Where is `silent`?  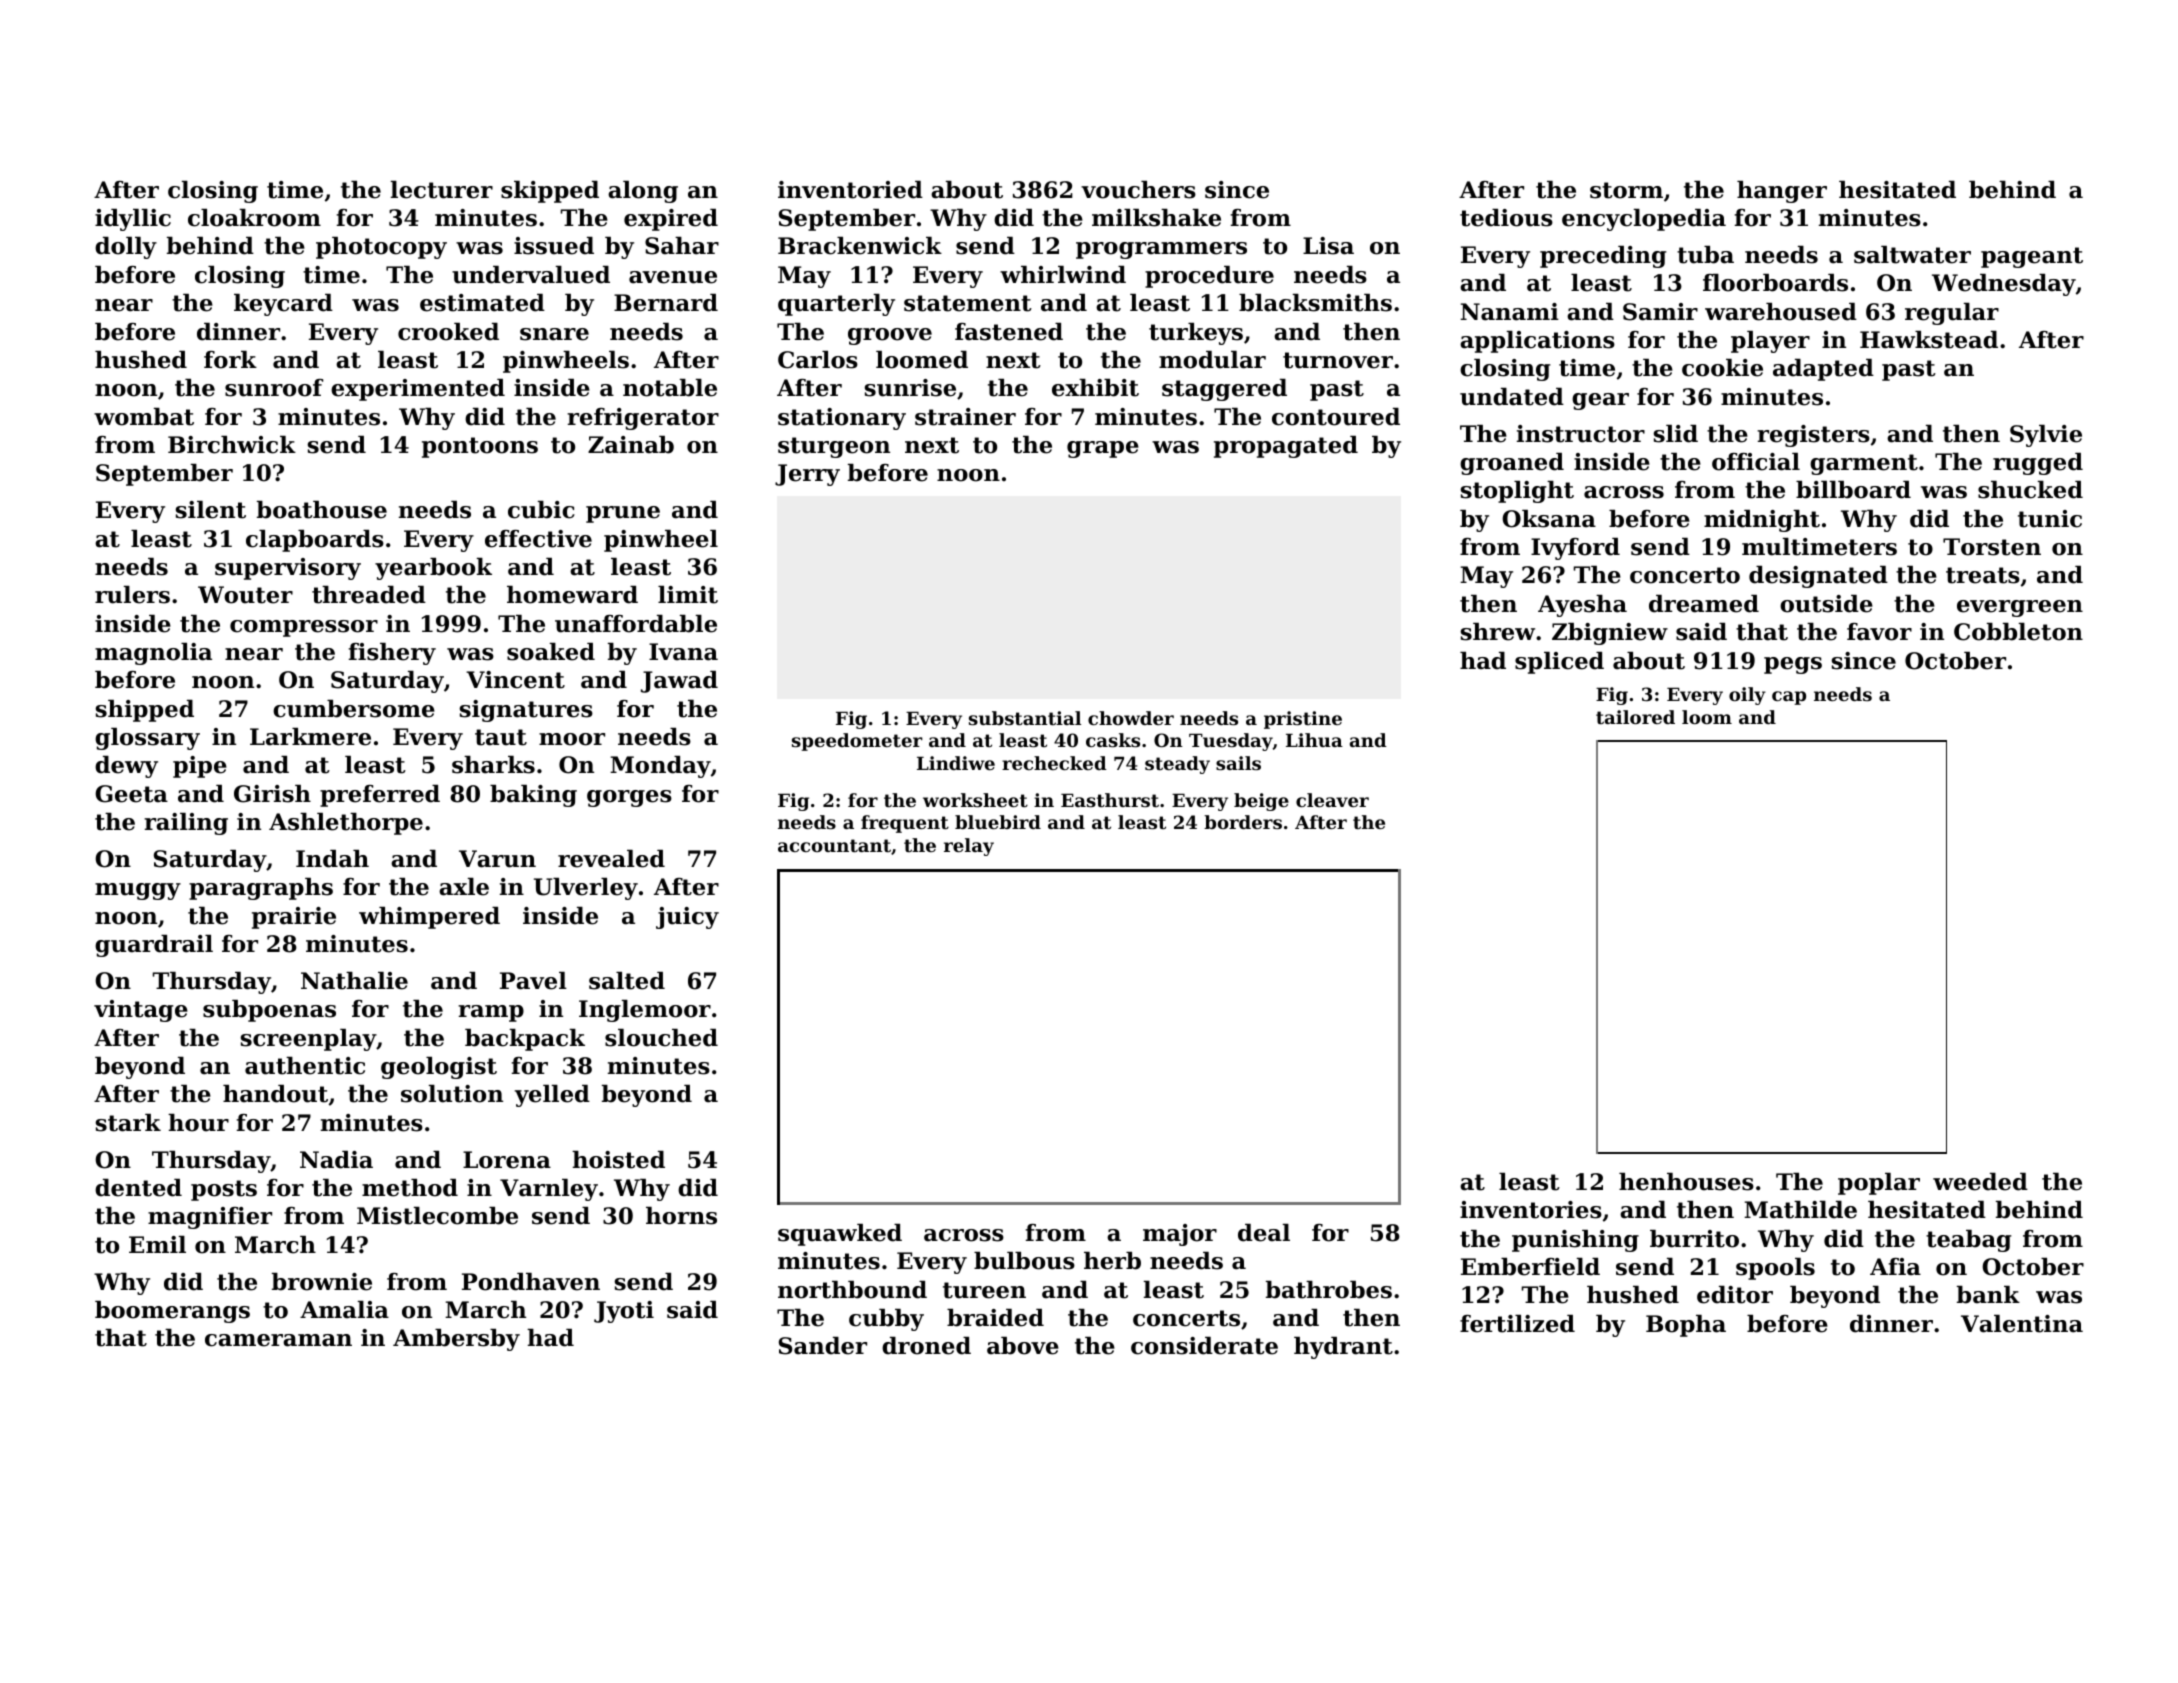 silent is located at coordinates (210, 510).
